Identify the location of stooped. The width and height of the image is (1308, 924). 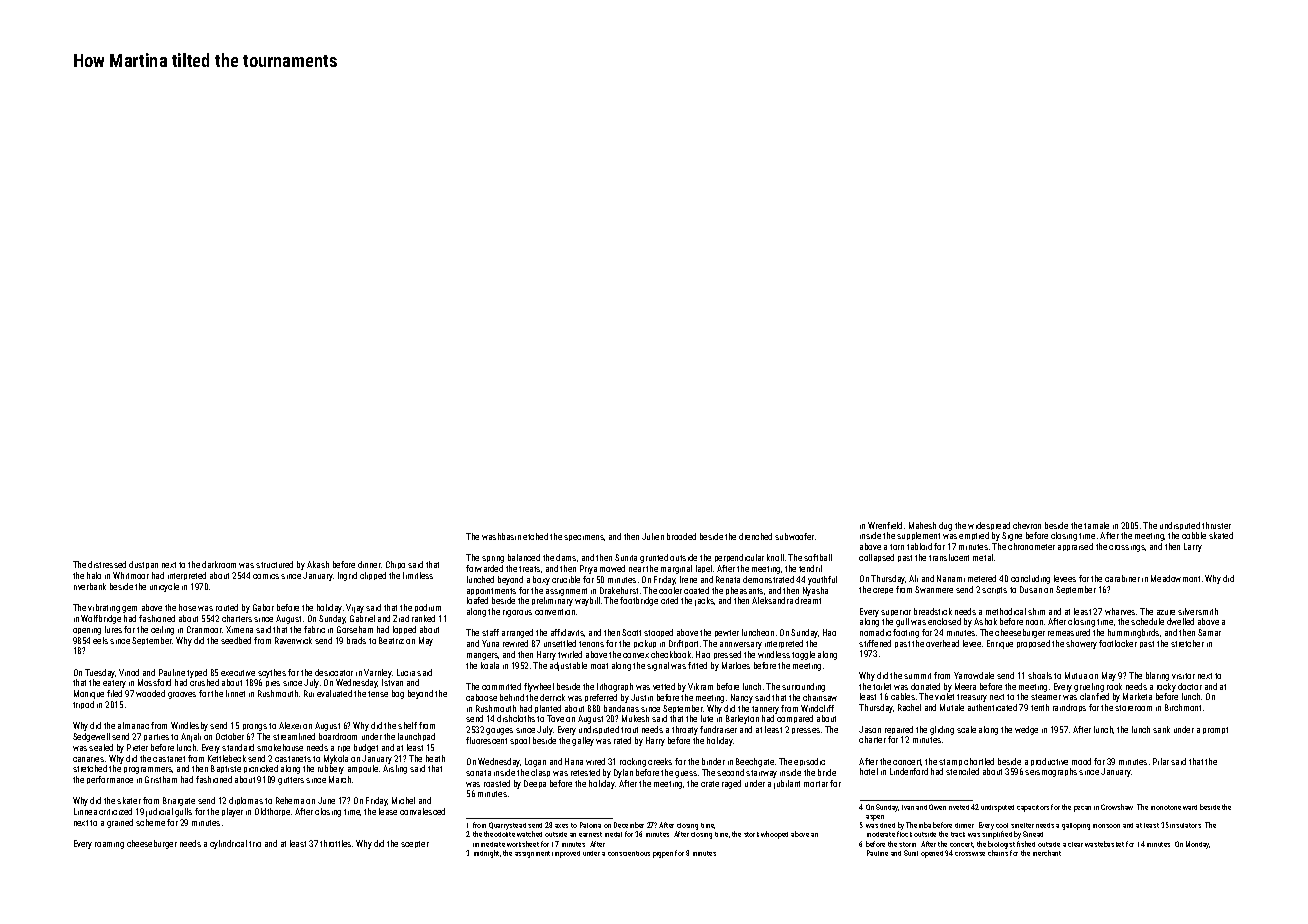
(658, 633).
